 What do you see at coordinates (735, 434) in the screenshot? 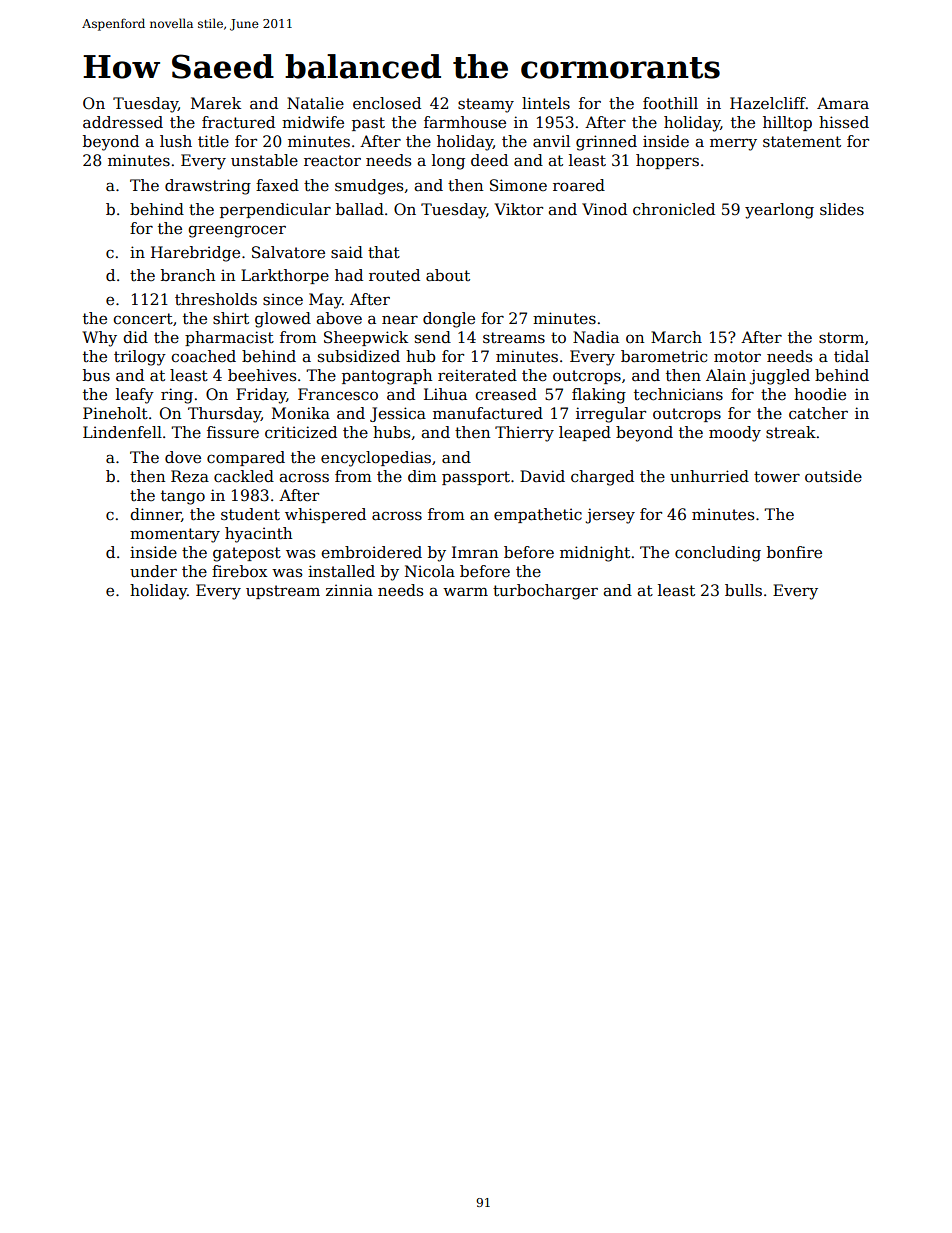
I see `moody` at bounding box center [735, 434].
